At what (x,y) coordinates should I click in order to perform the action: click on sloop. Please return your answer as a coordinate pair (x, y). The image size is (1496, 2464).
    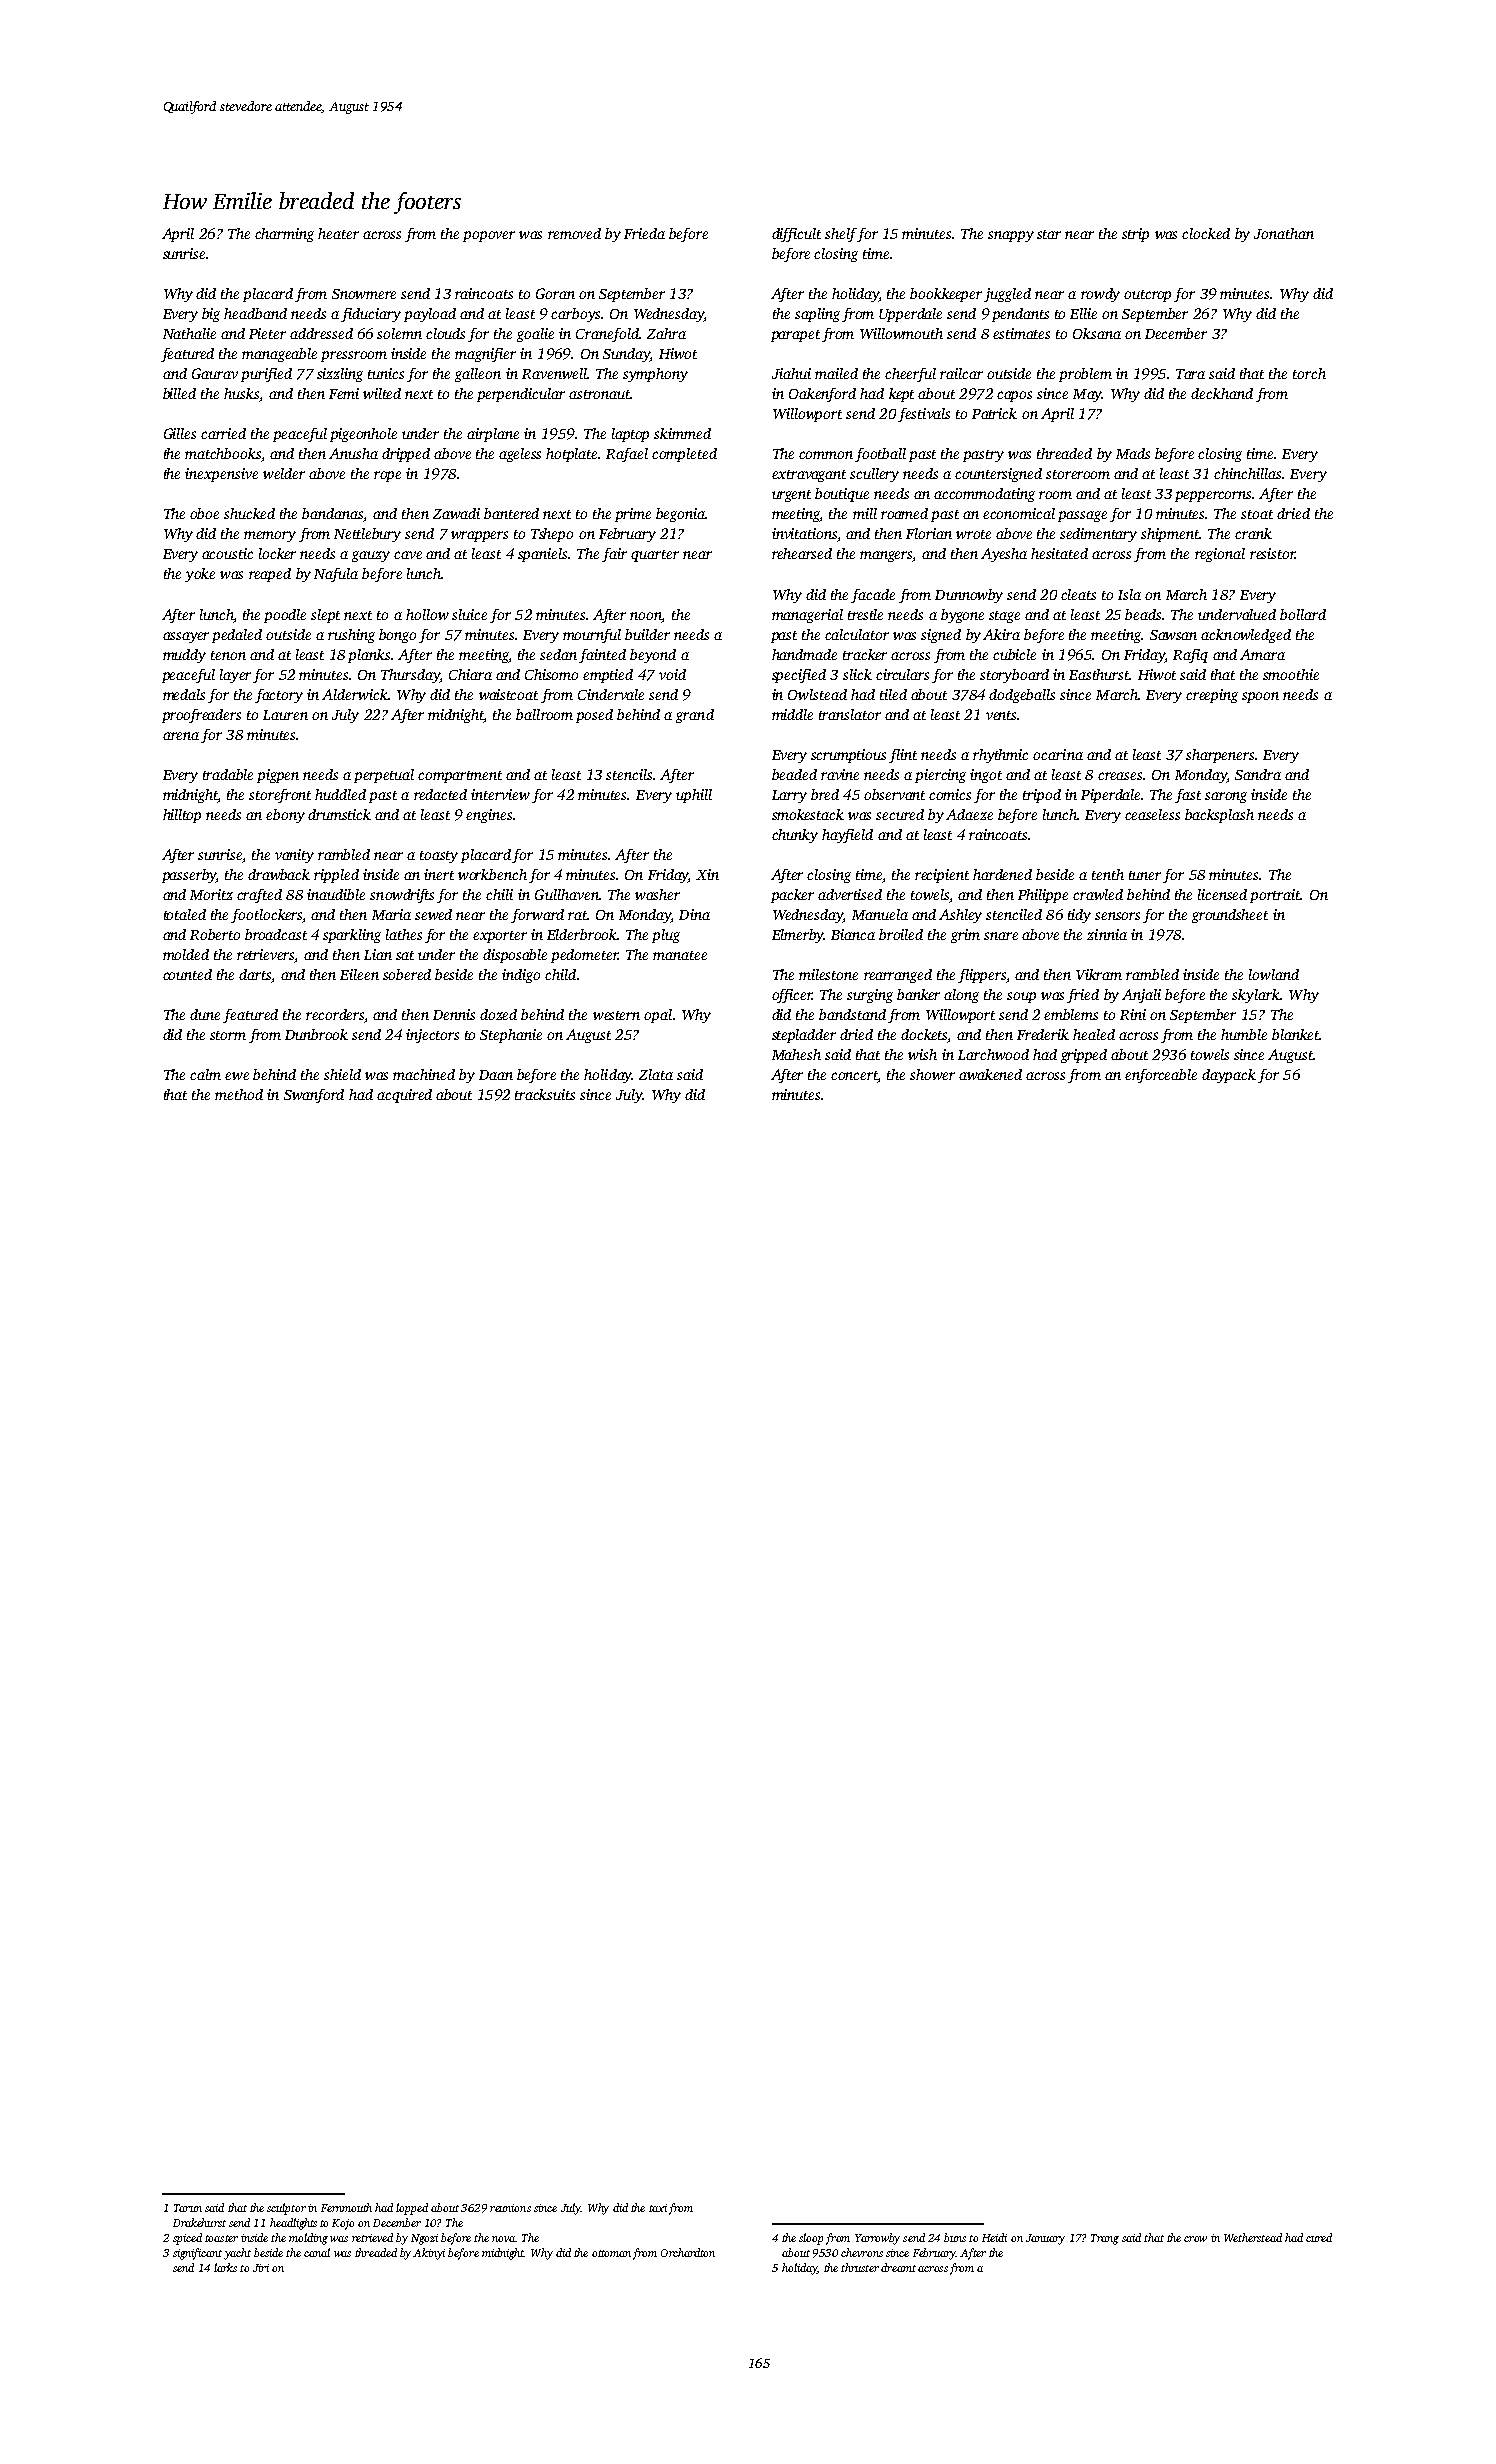
    Looking at the image, I should click on (811, 2239).
